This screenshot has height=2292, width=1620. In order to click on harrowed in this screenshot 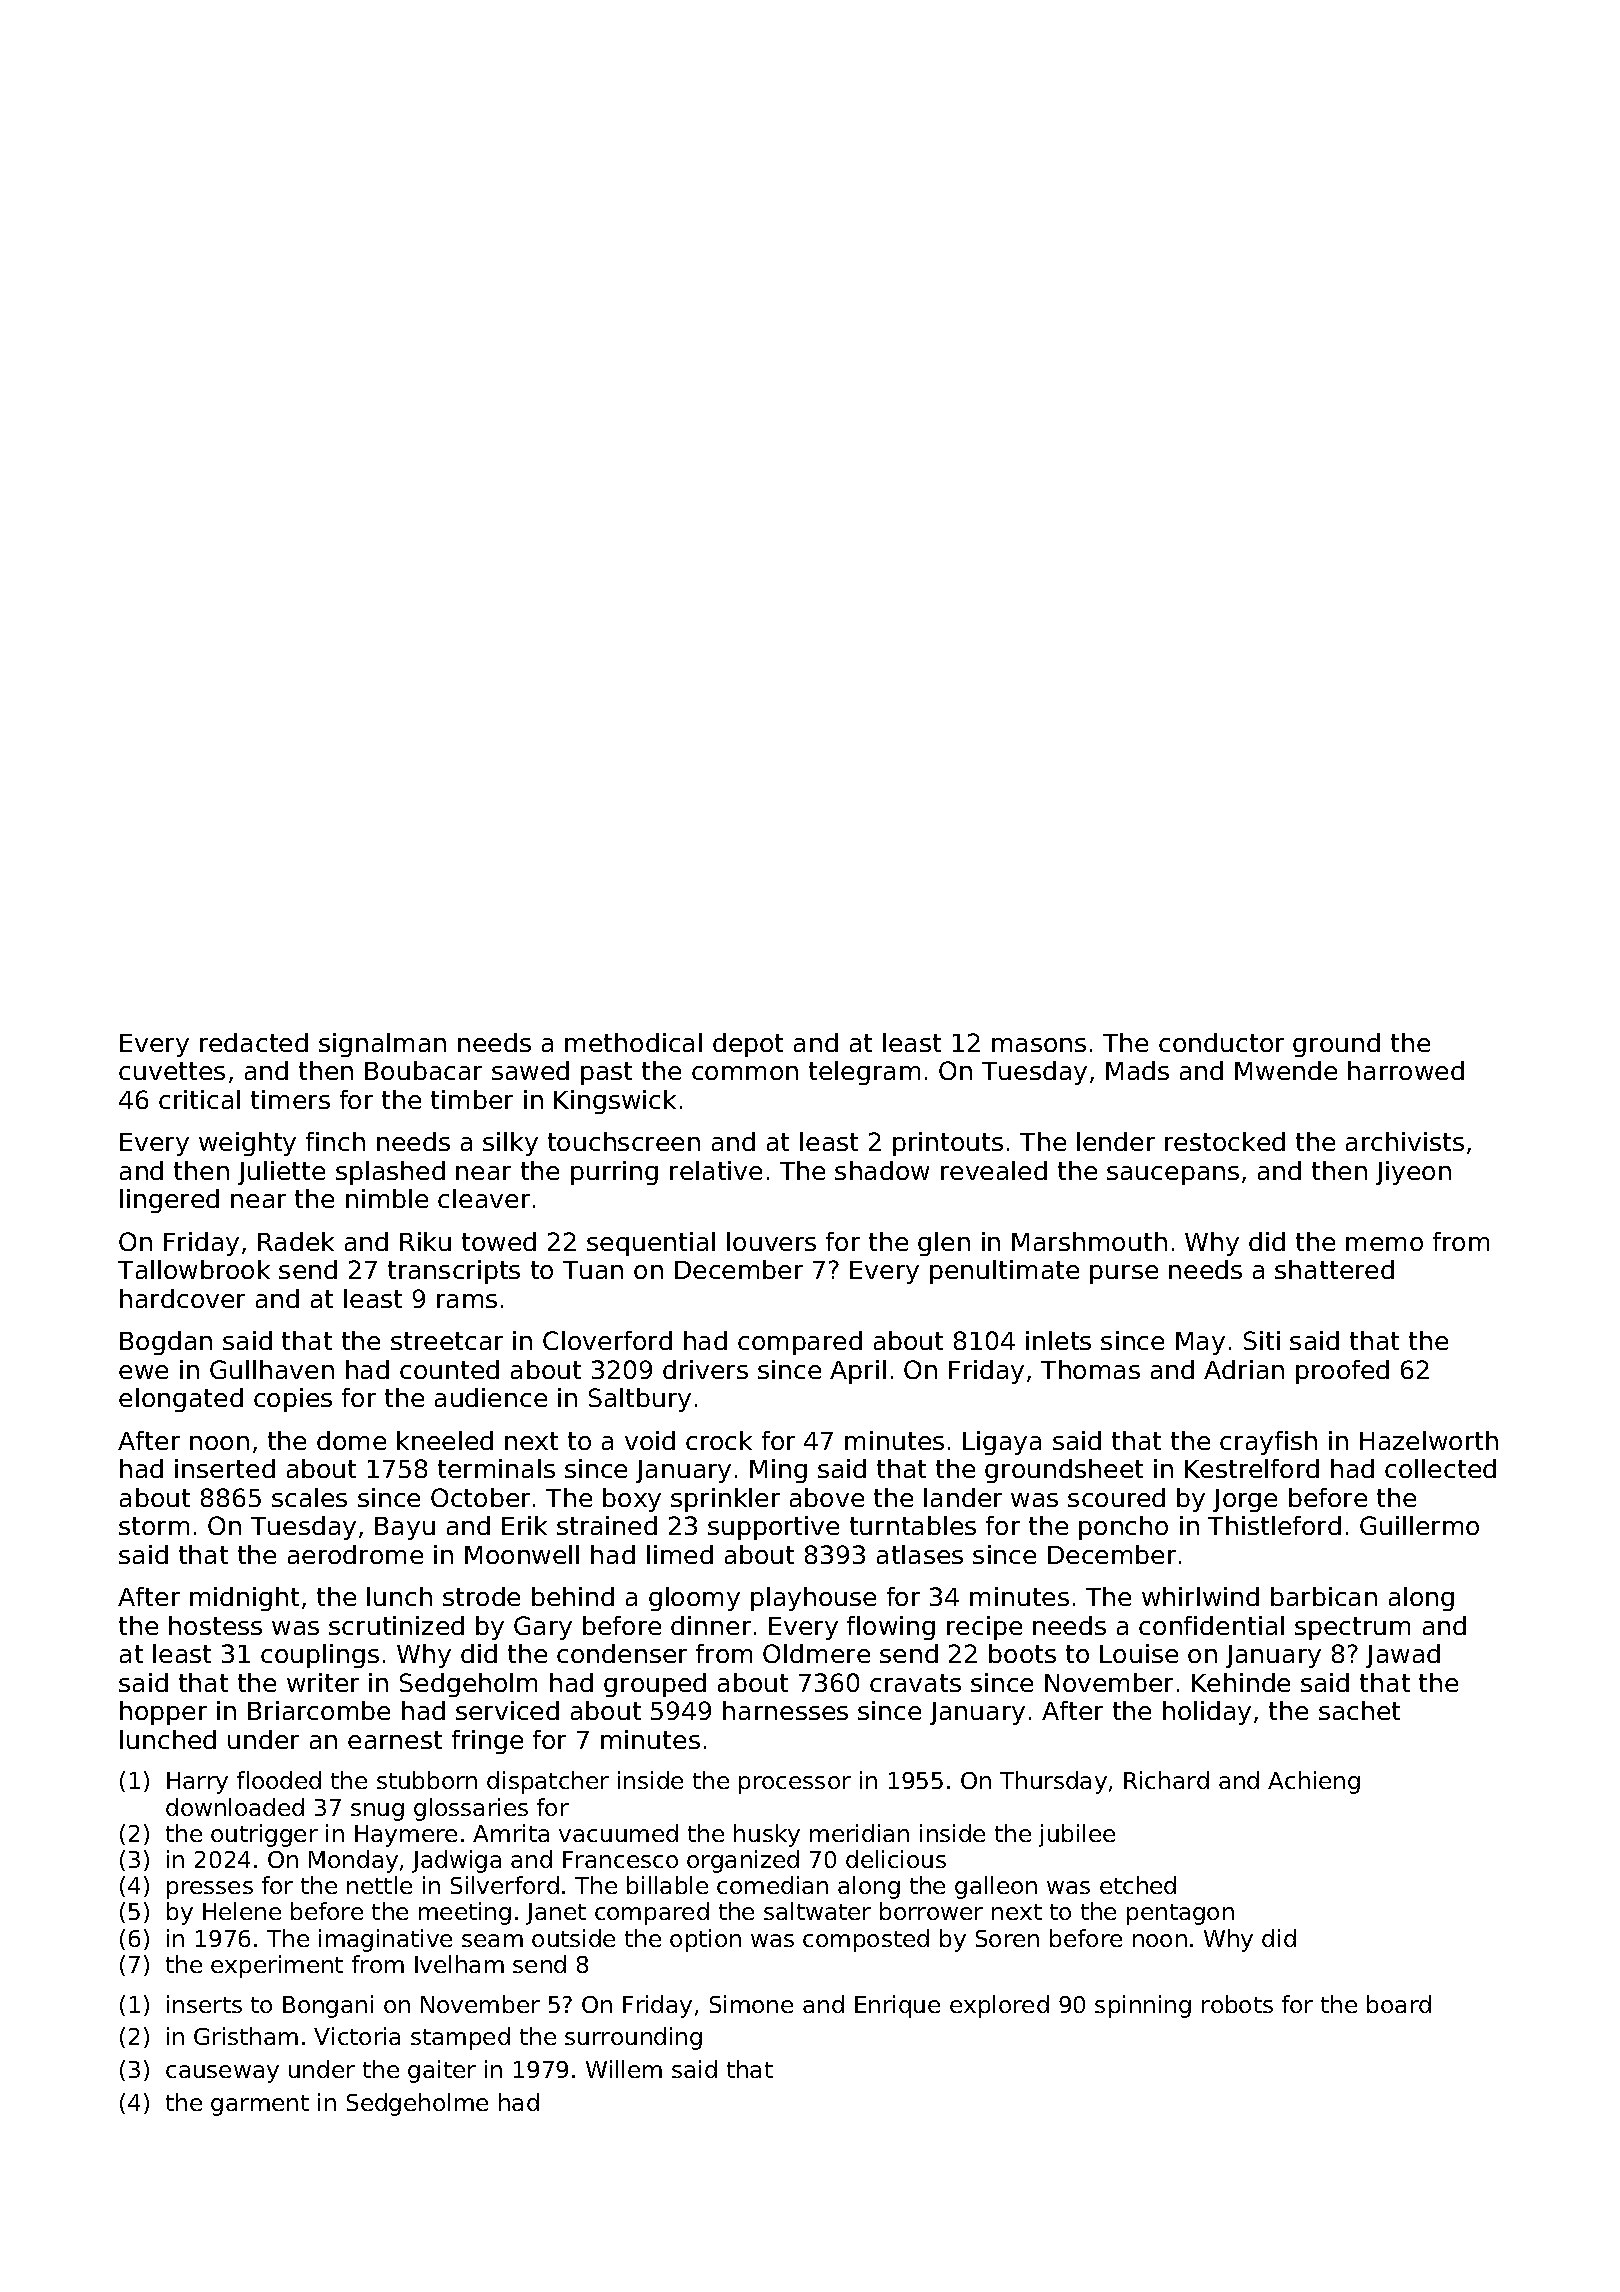, I will do `click(1406, 1070)`.
